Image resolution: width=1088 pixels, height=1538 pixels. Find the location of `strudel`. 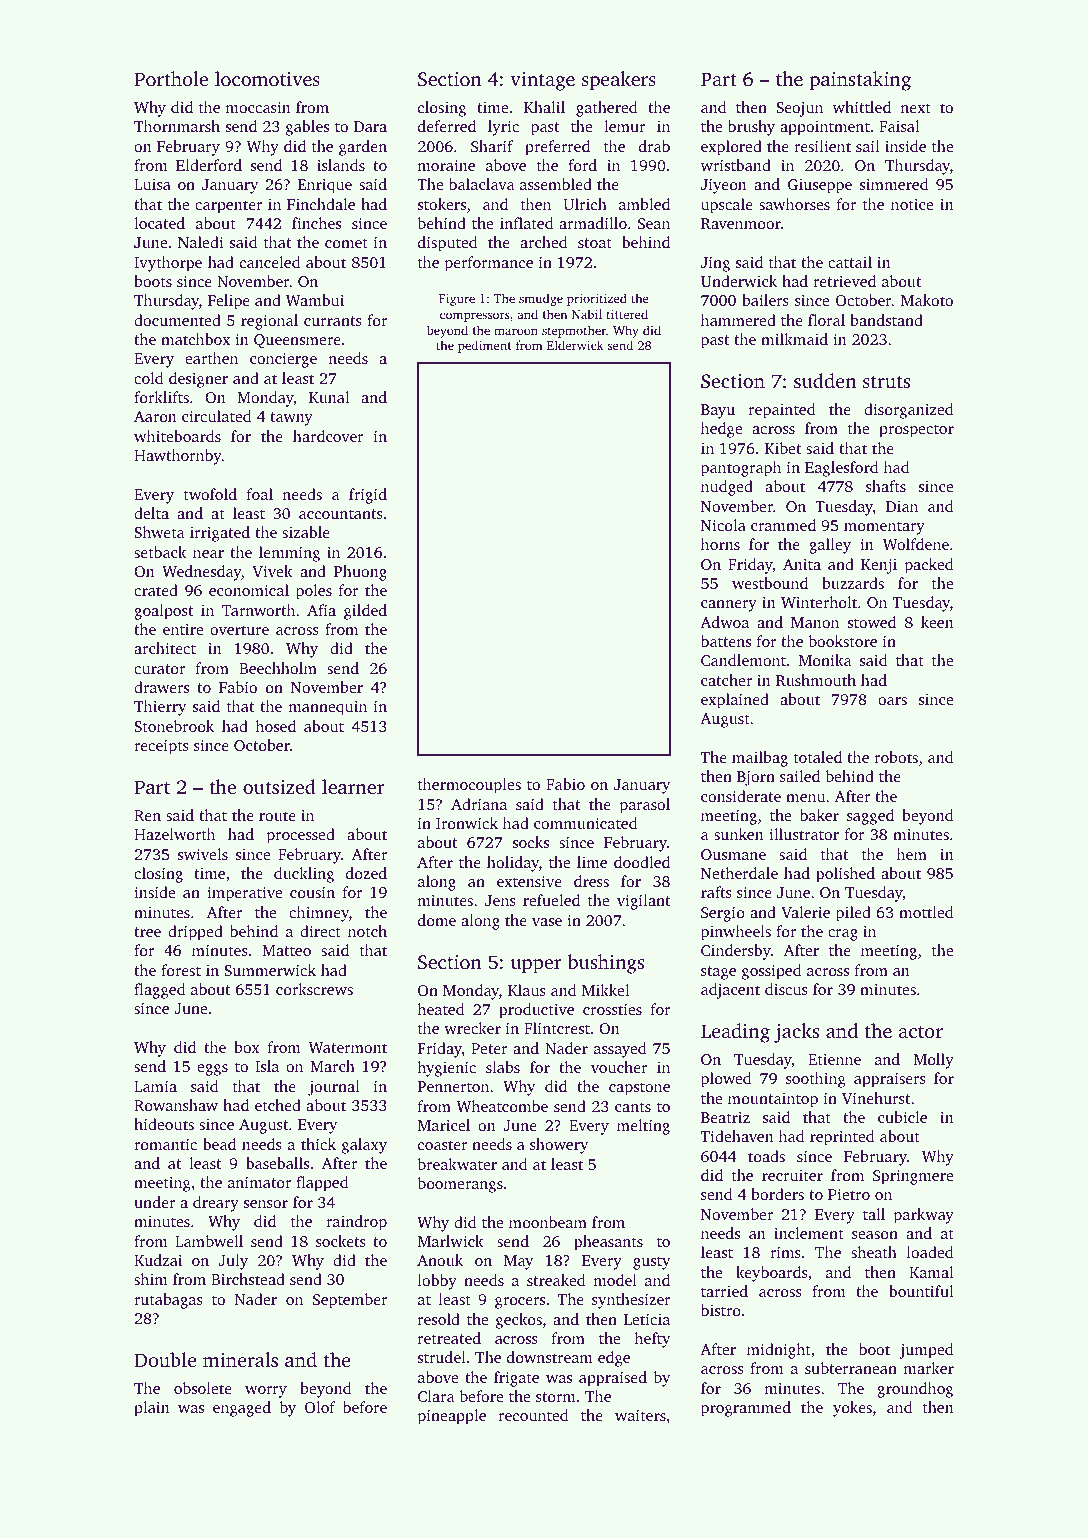

strudel is located at coordinates (442, 1357).
